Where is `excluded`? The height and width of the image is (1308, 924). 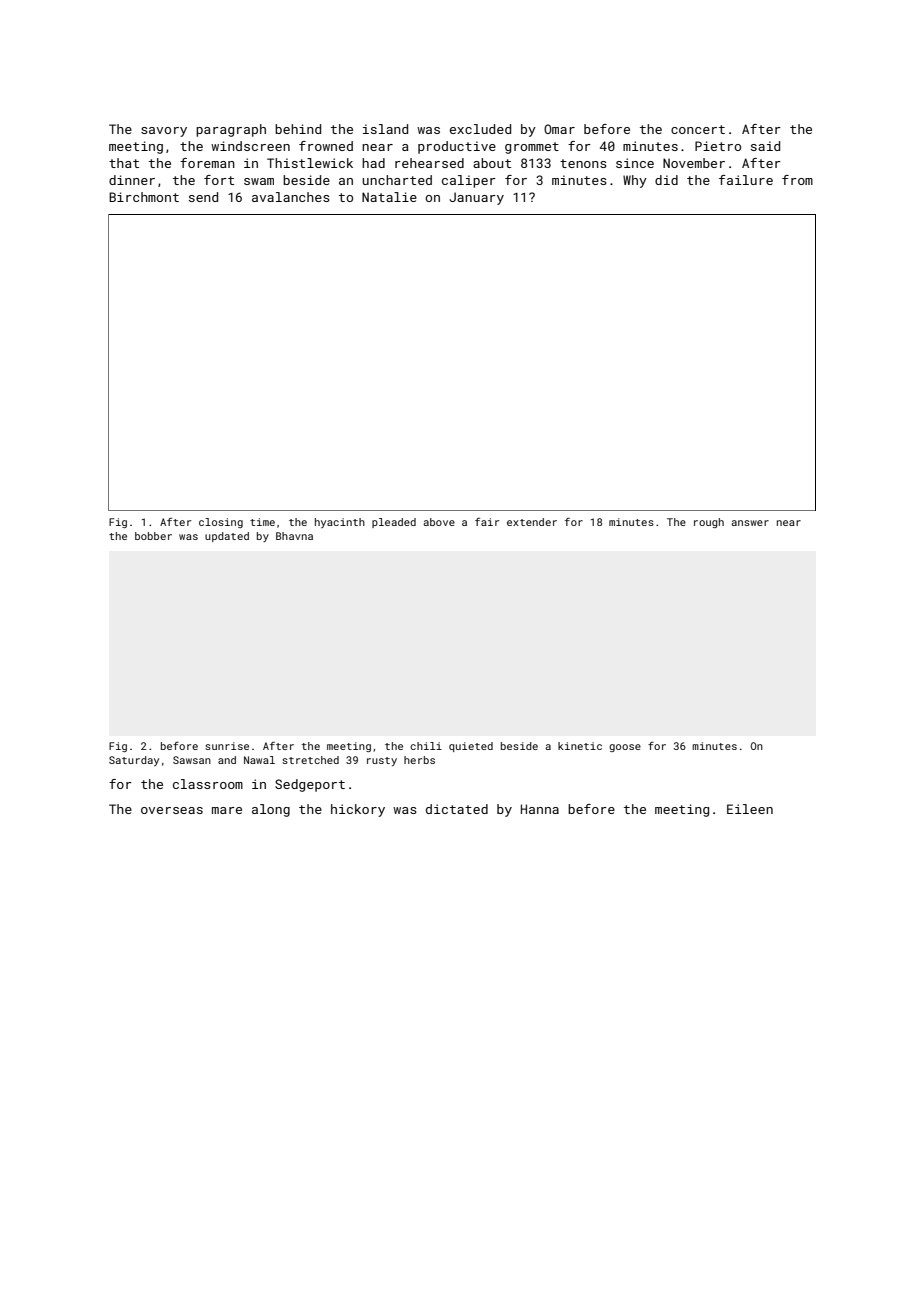
excluded is located at coordinates (480, 129).
